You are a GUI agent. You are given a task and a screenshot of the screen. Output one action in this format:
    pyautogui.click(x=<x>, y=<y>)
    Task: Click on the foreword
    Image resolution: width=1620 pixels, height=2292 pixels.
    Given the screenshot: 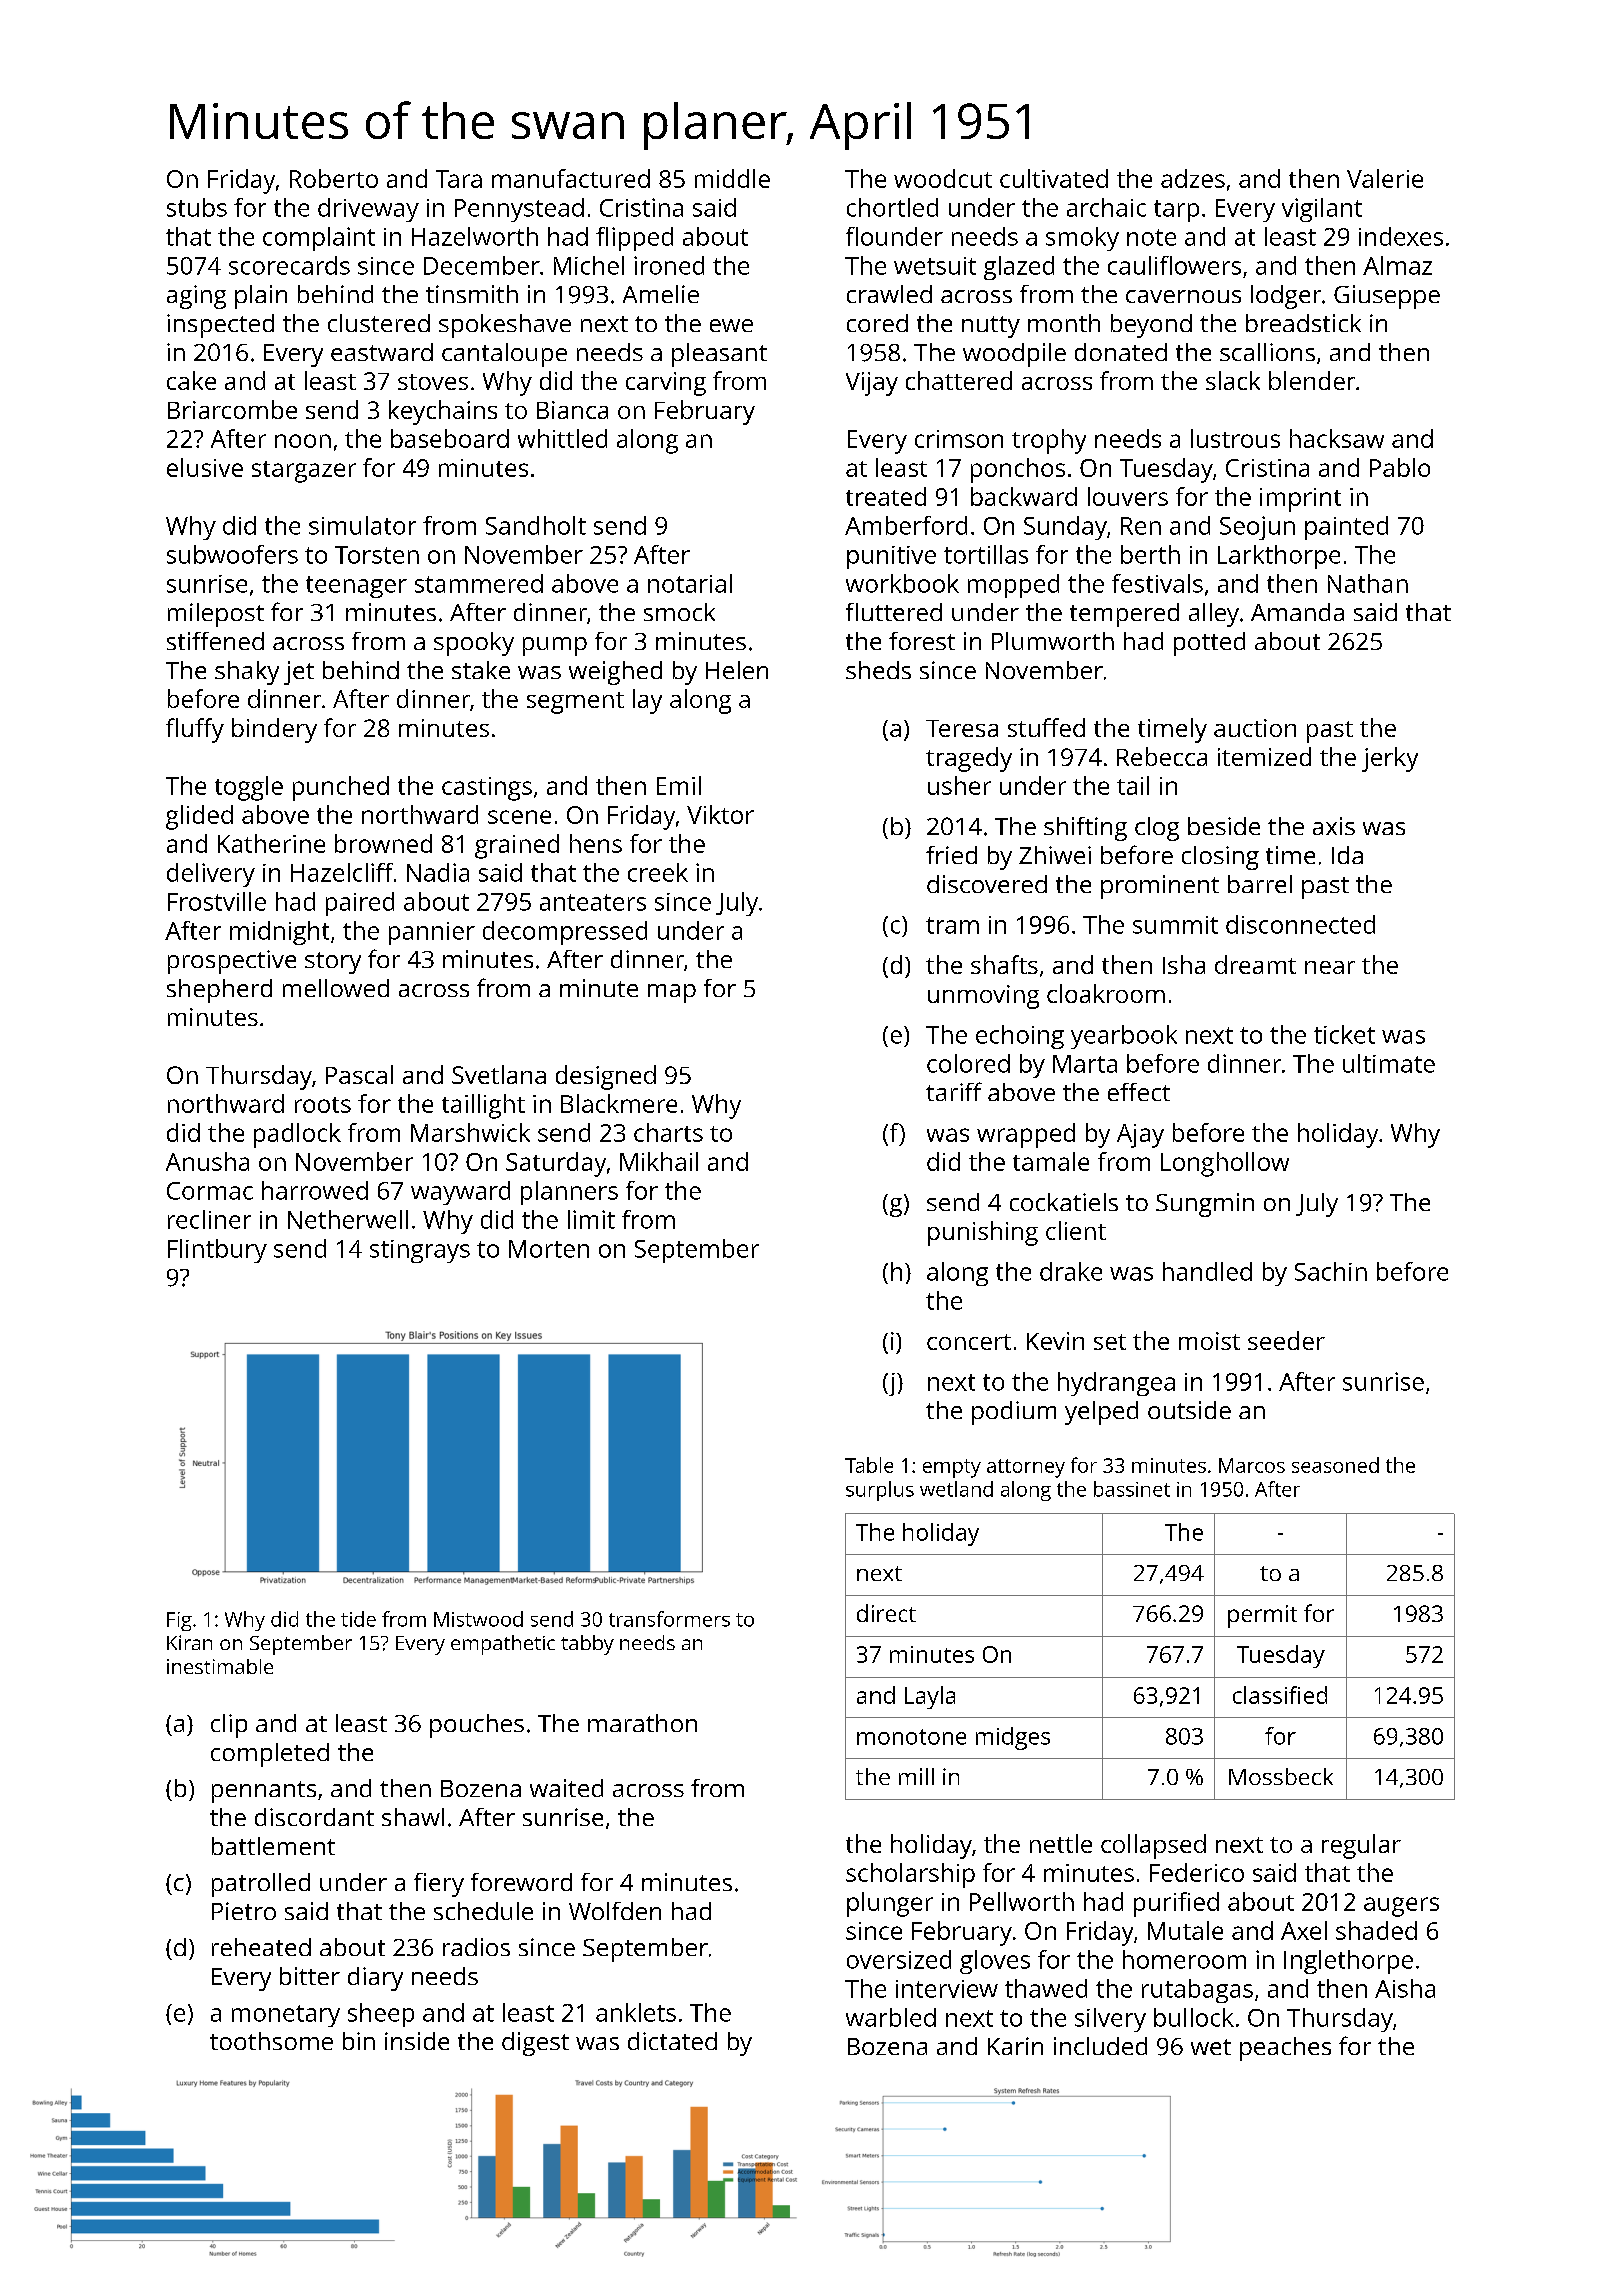 What is the action you would take?
    pyautogui.click(x=521, y=1882)
